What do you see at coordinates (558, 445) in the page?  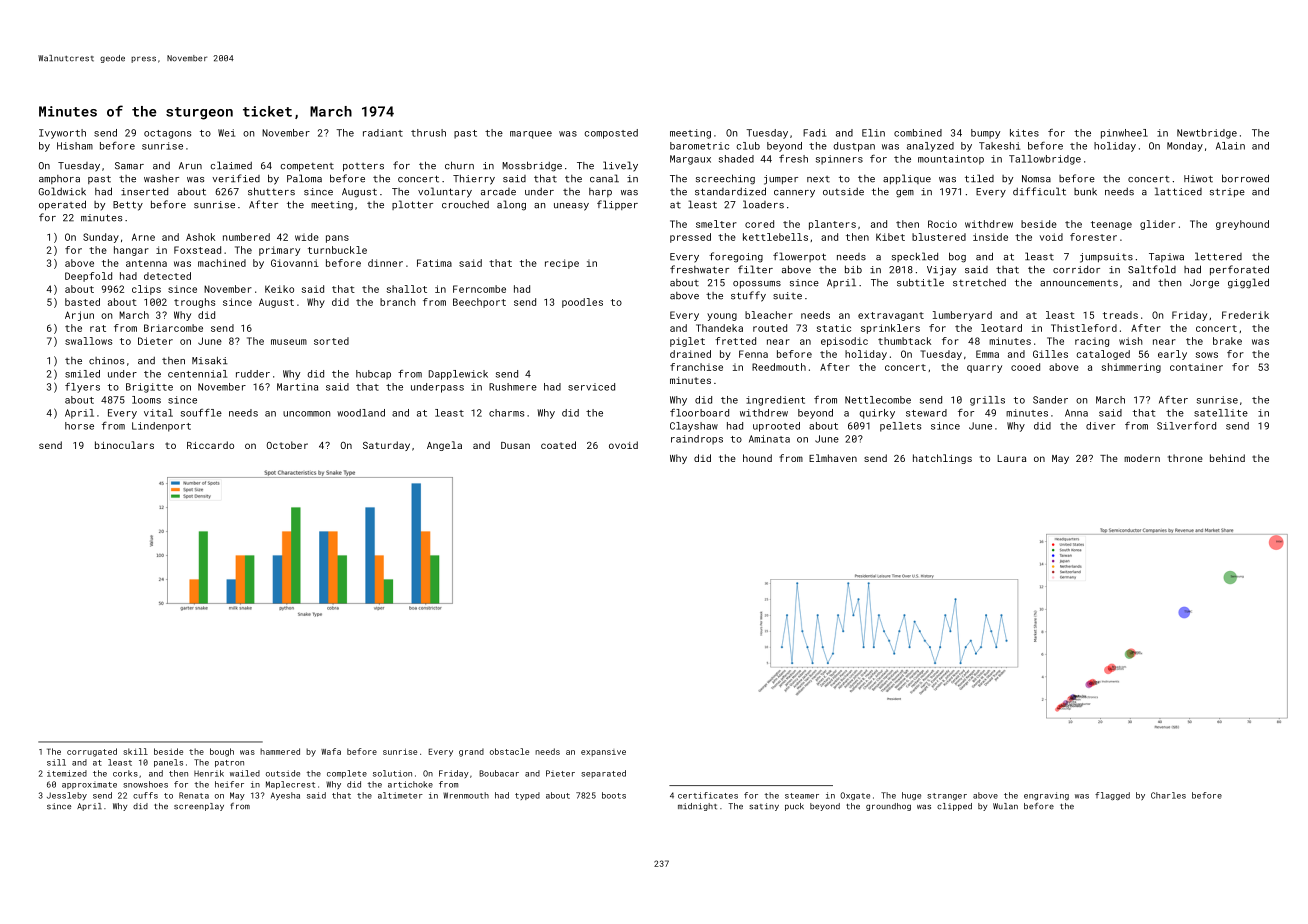 I see `coated` at bounding box center [558, 445].
